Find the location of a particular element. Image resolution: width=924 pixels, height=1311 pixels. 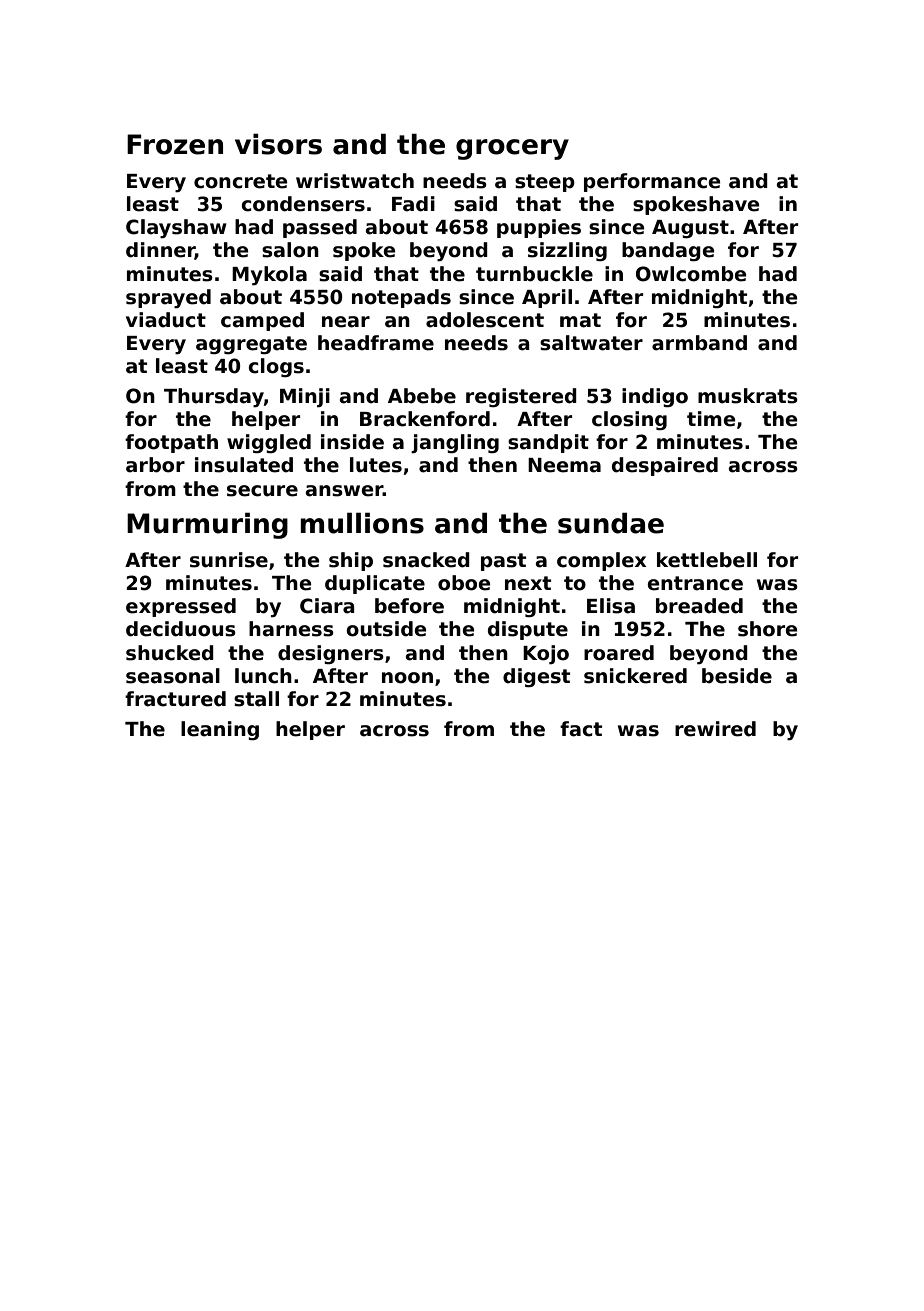

leaning is located at coordinates (220, 730).
